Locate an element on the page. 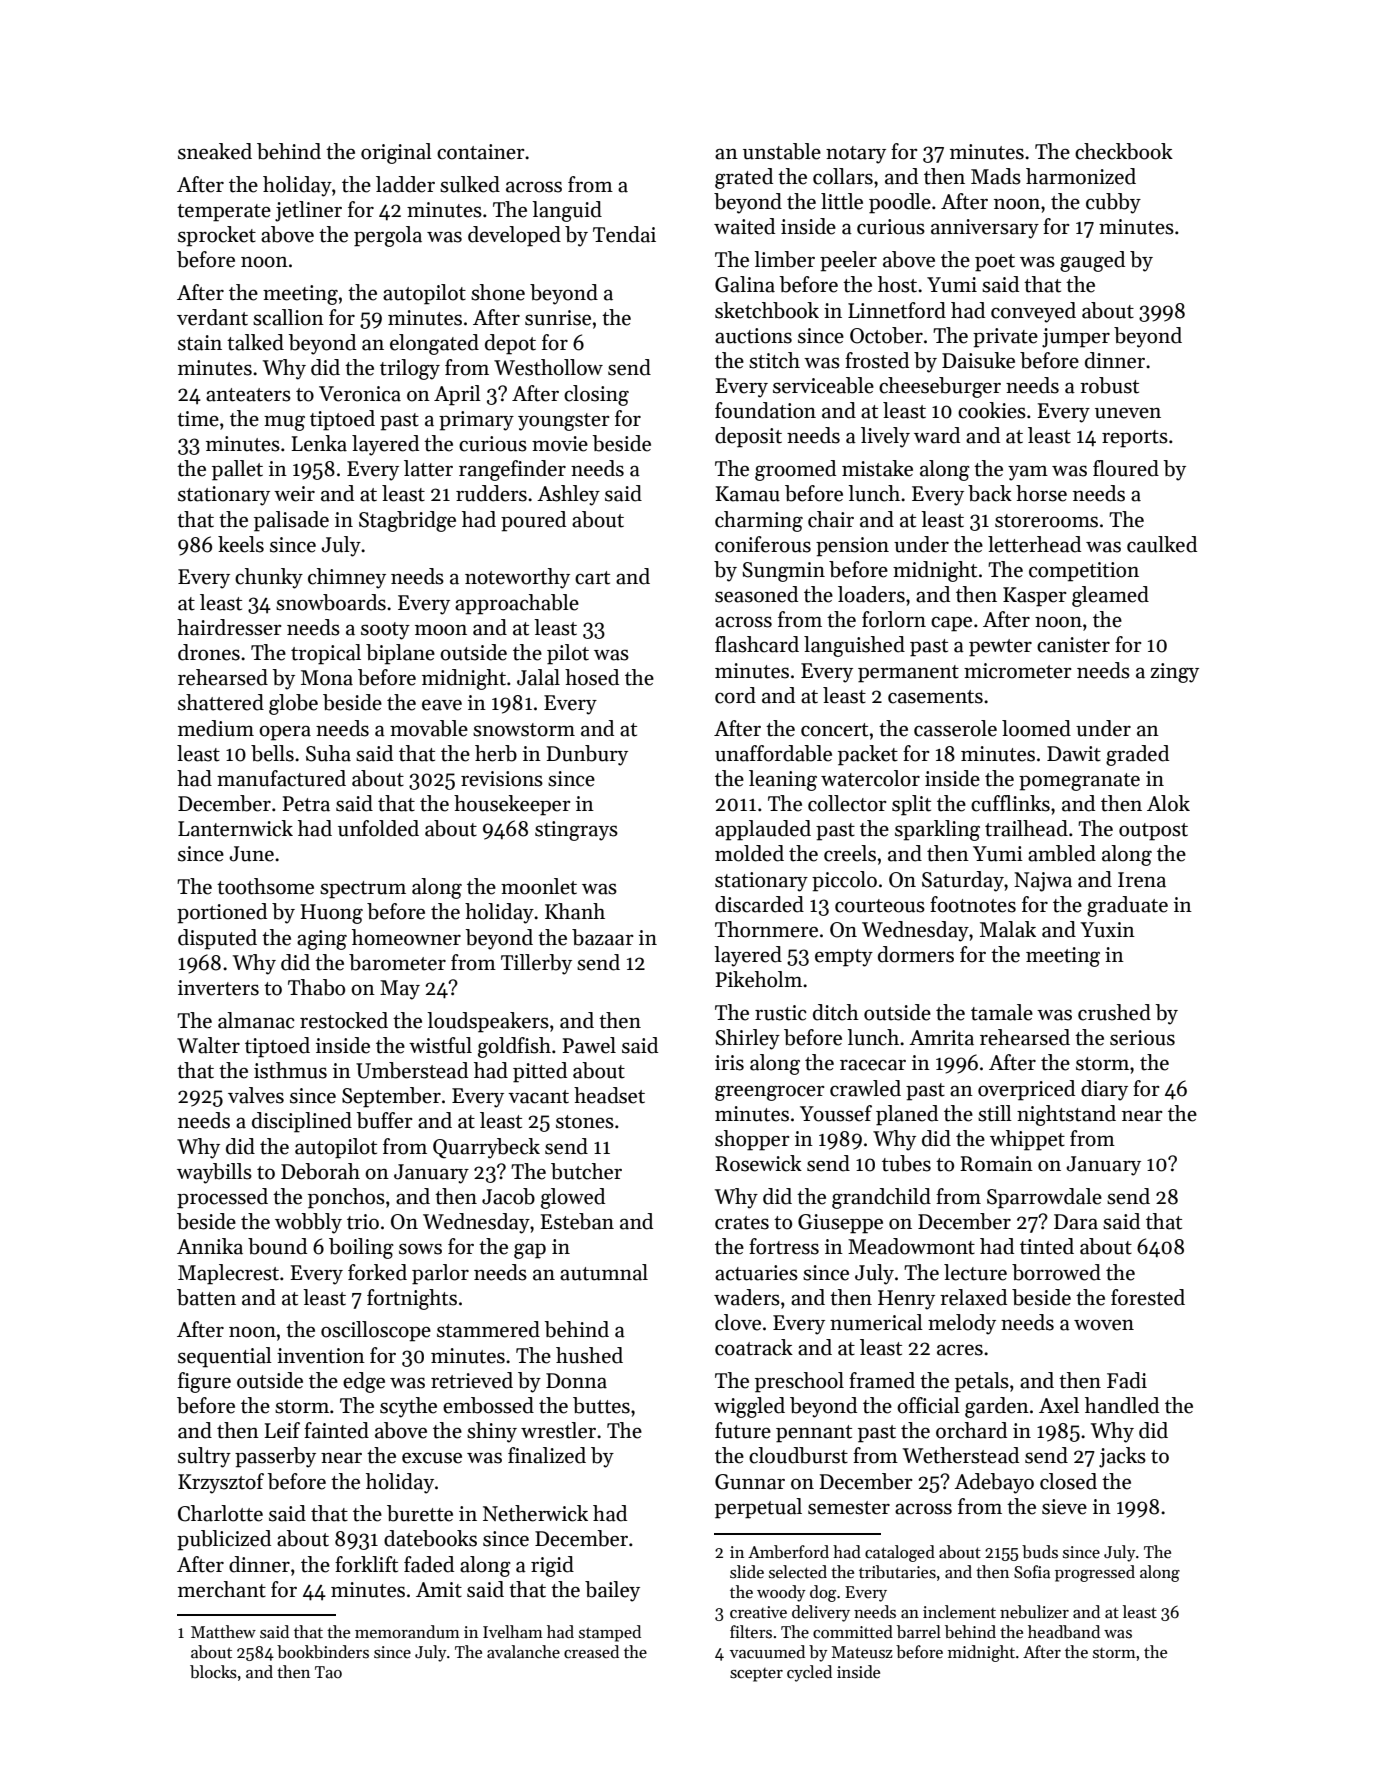 The height and width of the document is (1782, 1377). scepter is located at coordinates (756, 1675).
